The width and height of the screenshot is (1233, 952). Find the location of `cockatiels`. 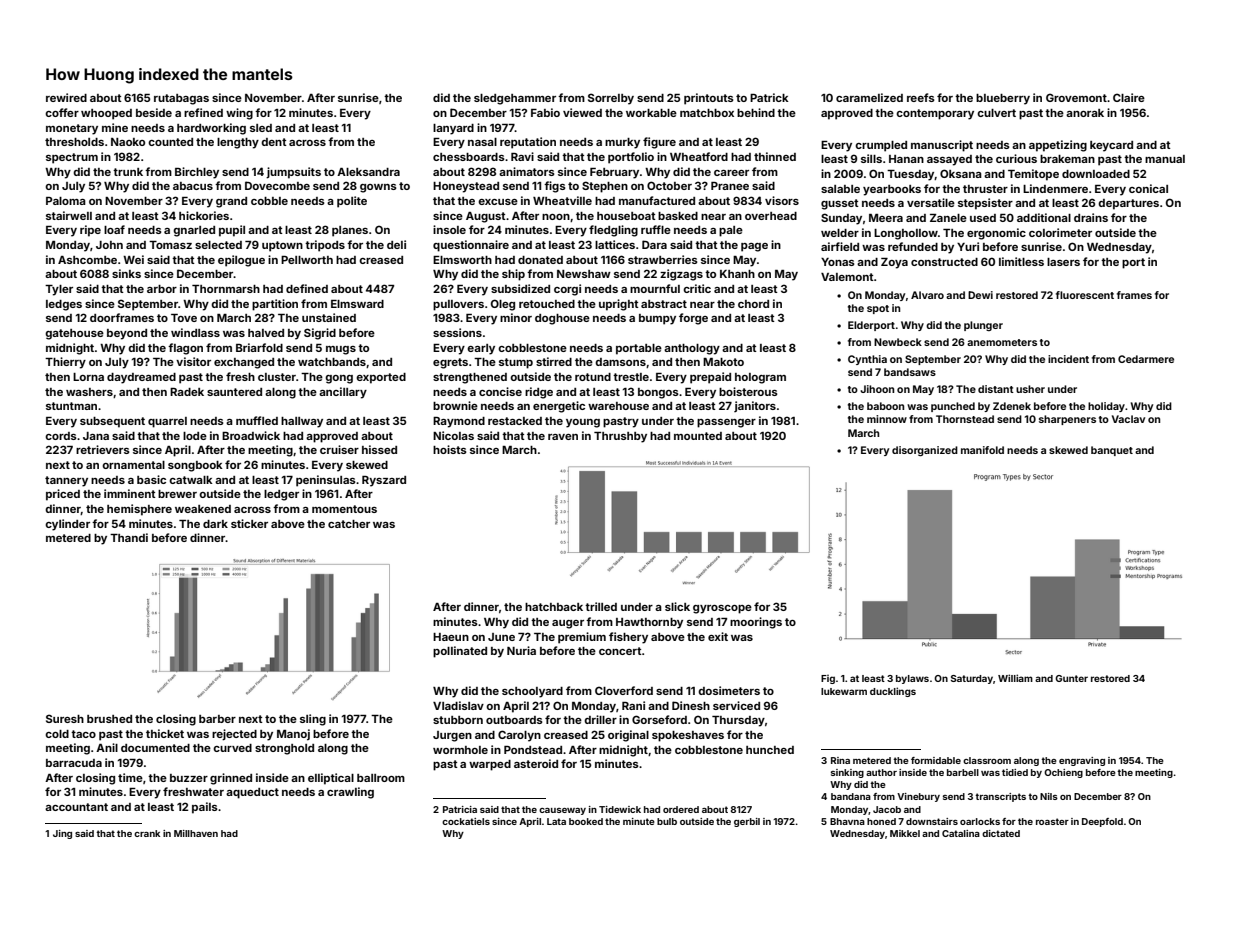

cockatiels is located at coordinates (466, 821).
